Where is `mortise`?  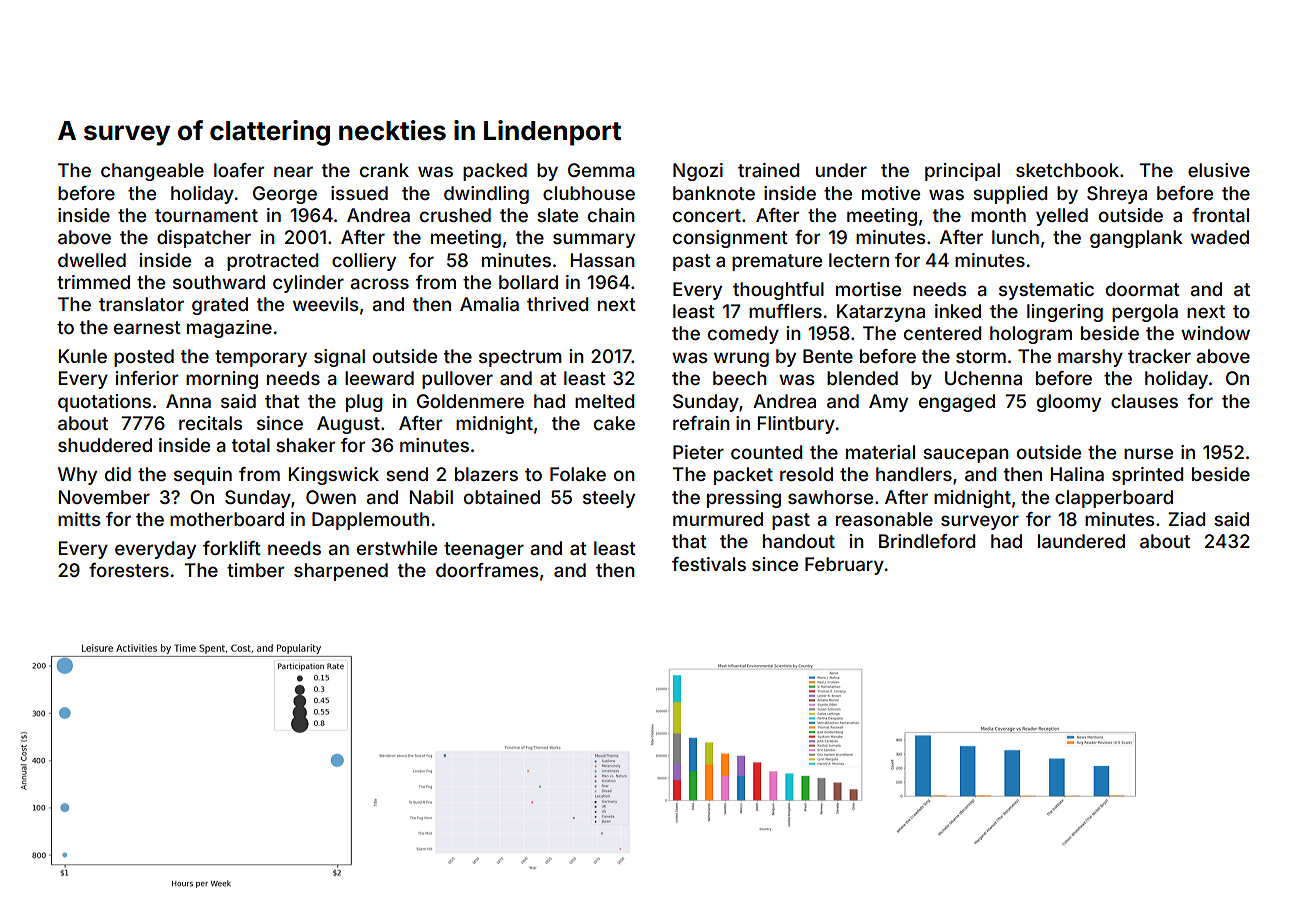
mortise is located at coordinates (868, 289).
